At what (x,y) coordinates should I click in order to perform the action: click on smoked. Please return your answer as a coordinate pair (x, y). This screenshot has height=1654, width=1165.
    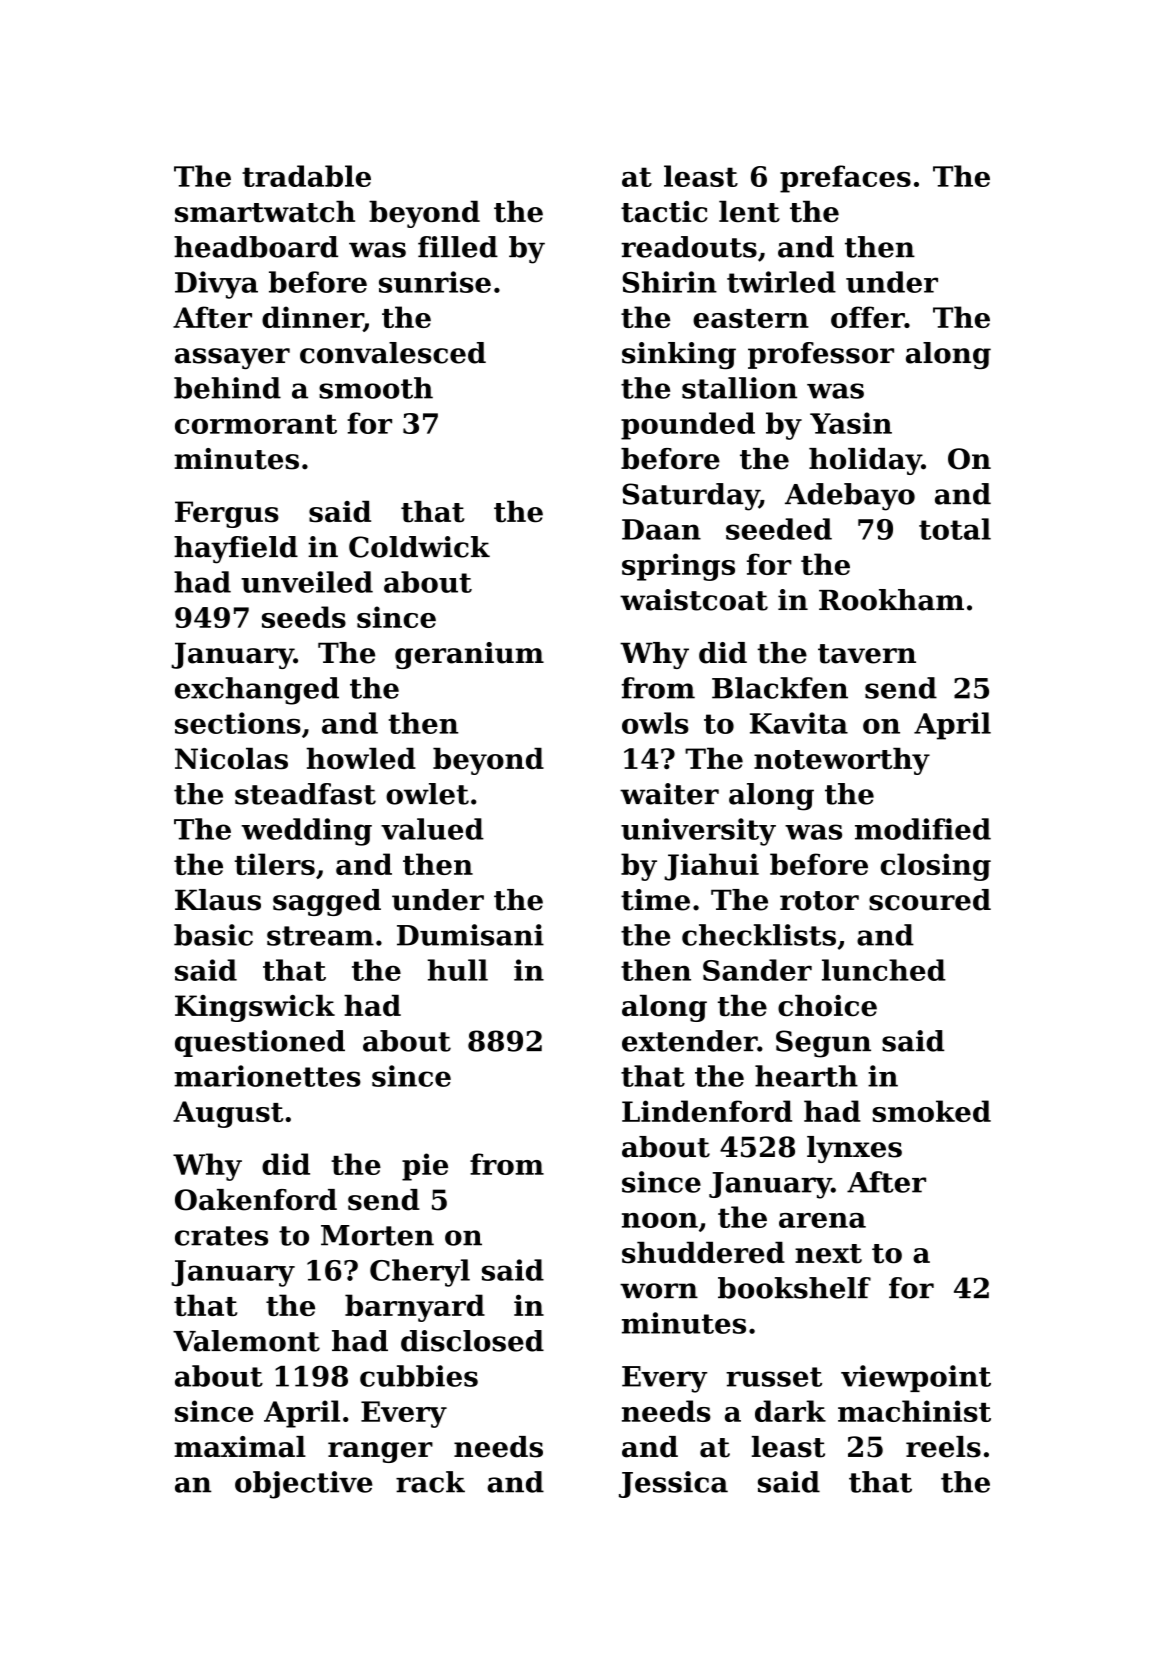
    Looking at the image, I should click on (931, 1111).
